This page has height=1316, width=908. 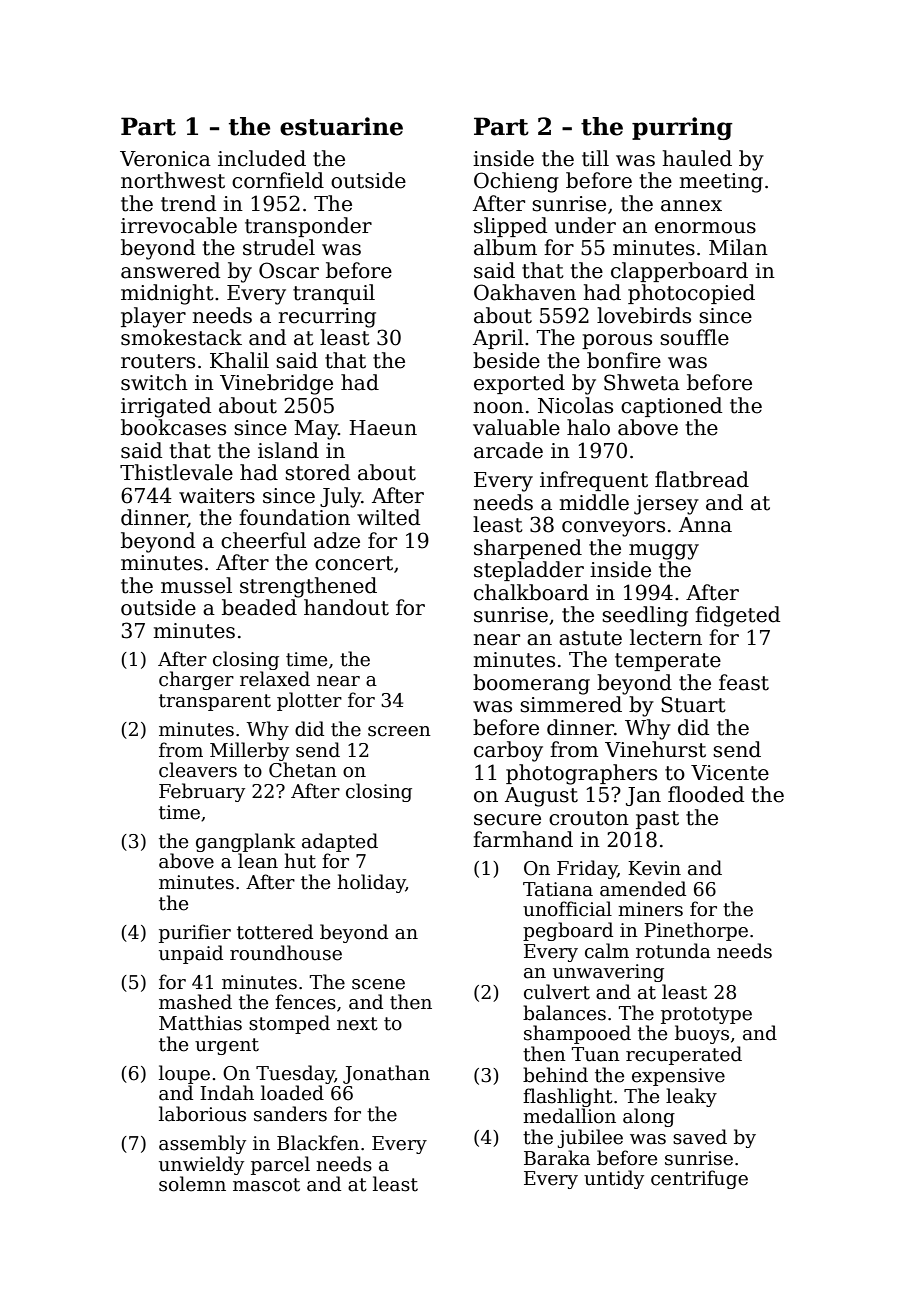 I want to click on feast, so click(x=744, y=682).
